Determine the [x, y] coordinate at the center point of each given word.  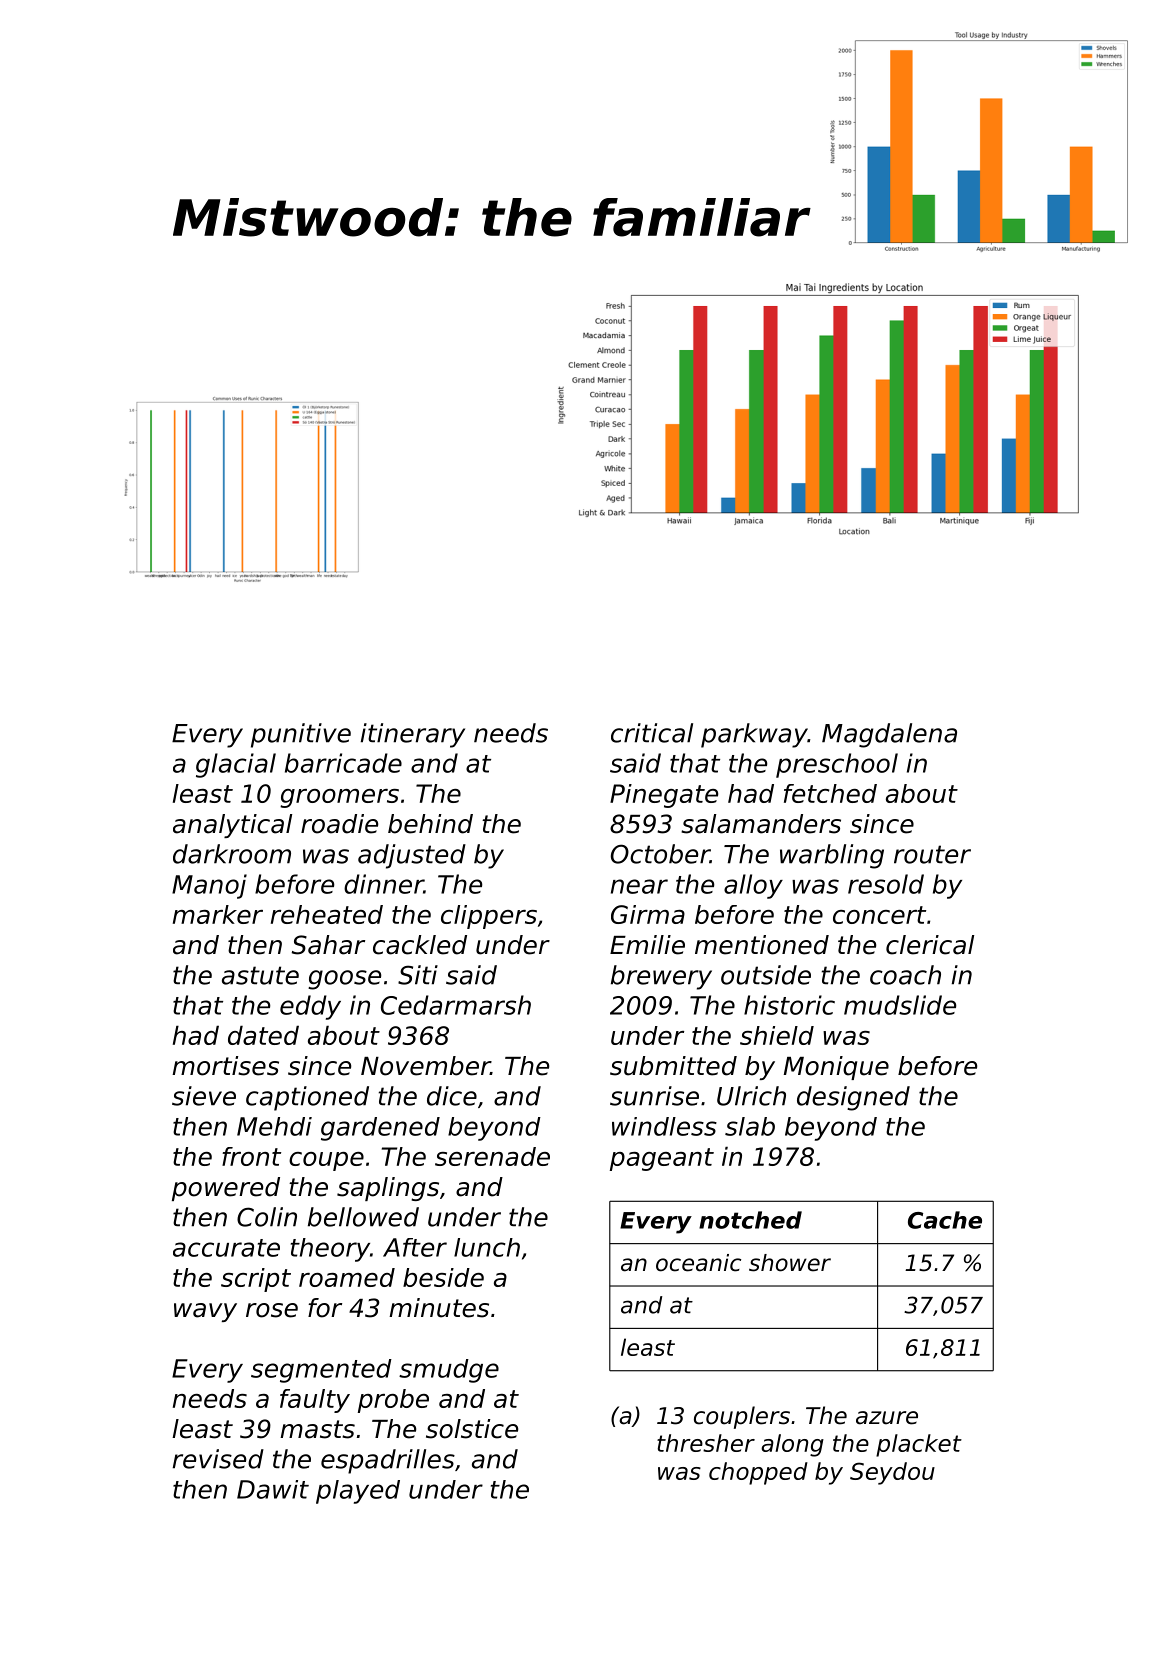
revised [218, 1459]
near [639, 886]
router [932, 854]
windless [664, 1126]
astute [260, 975]
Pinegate [664, 796]
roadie [339, 824]
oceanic [698, 1263]
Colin [267, 1217]
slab [750, 1126]
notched [750, 1220]
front [251, 1156]
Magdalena [889, 735]
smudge [449, 1371]
